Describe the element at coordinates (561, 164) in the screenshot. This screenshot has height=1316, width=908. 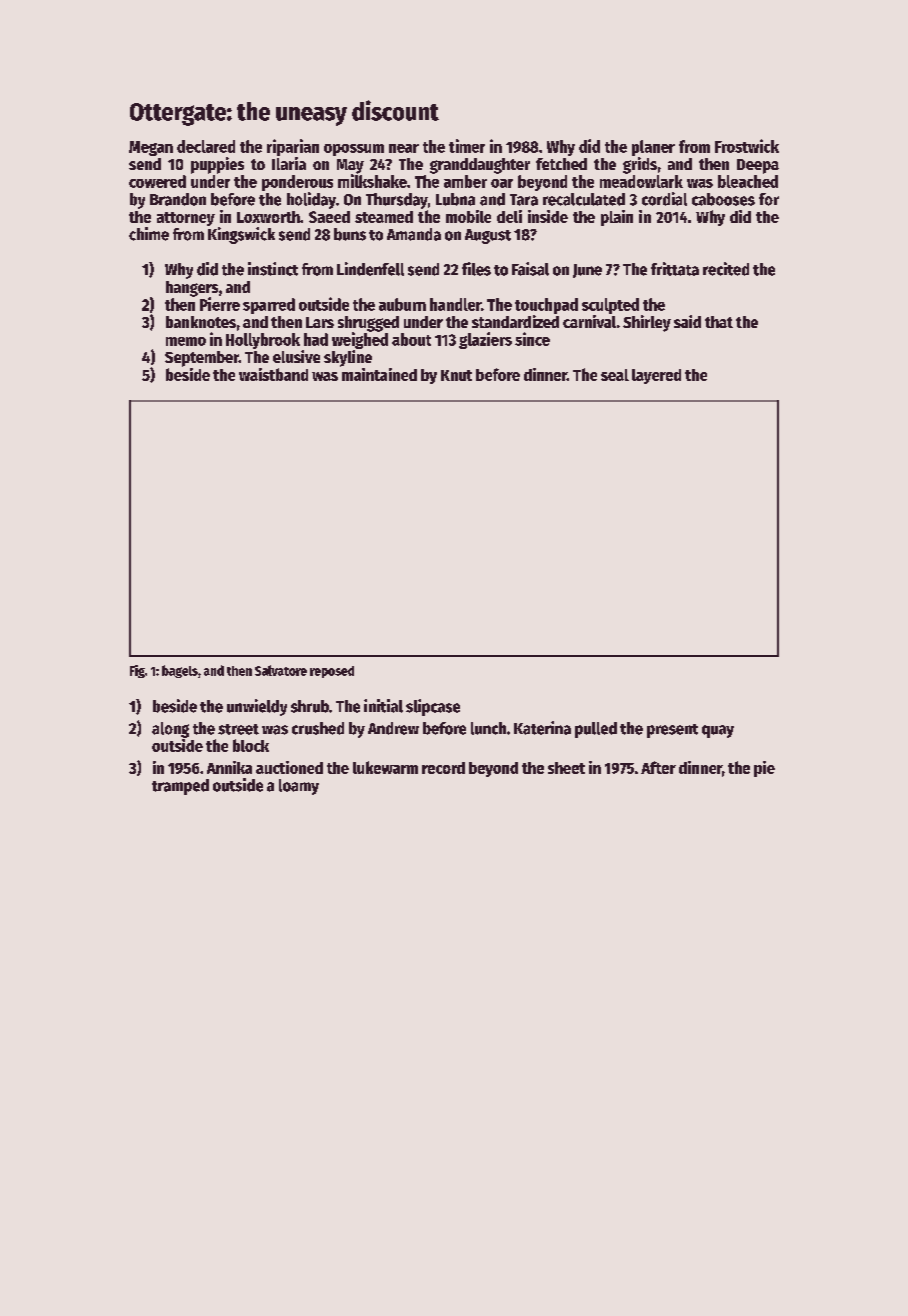
I see `fetched` at that location.
